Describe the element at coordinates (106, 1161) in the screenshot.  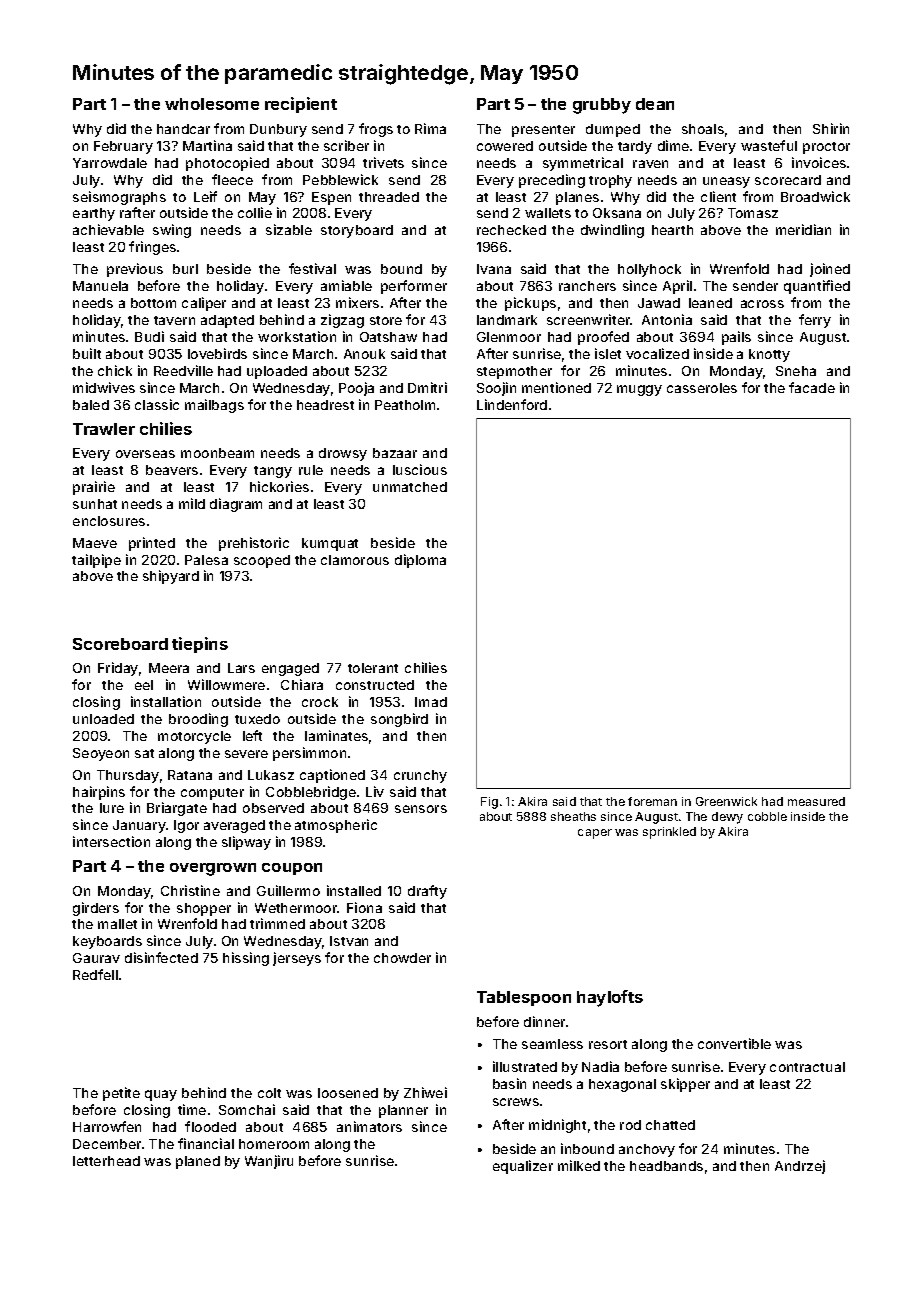
I see `letterhead` at that location.
